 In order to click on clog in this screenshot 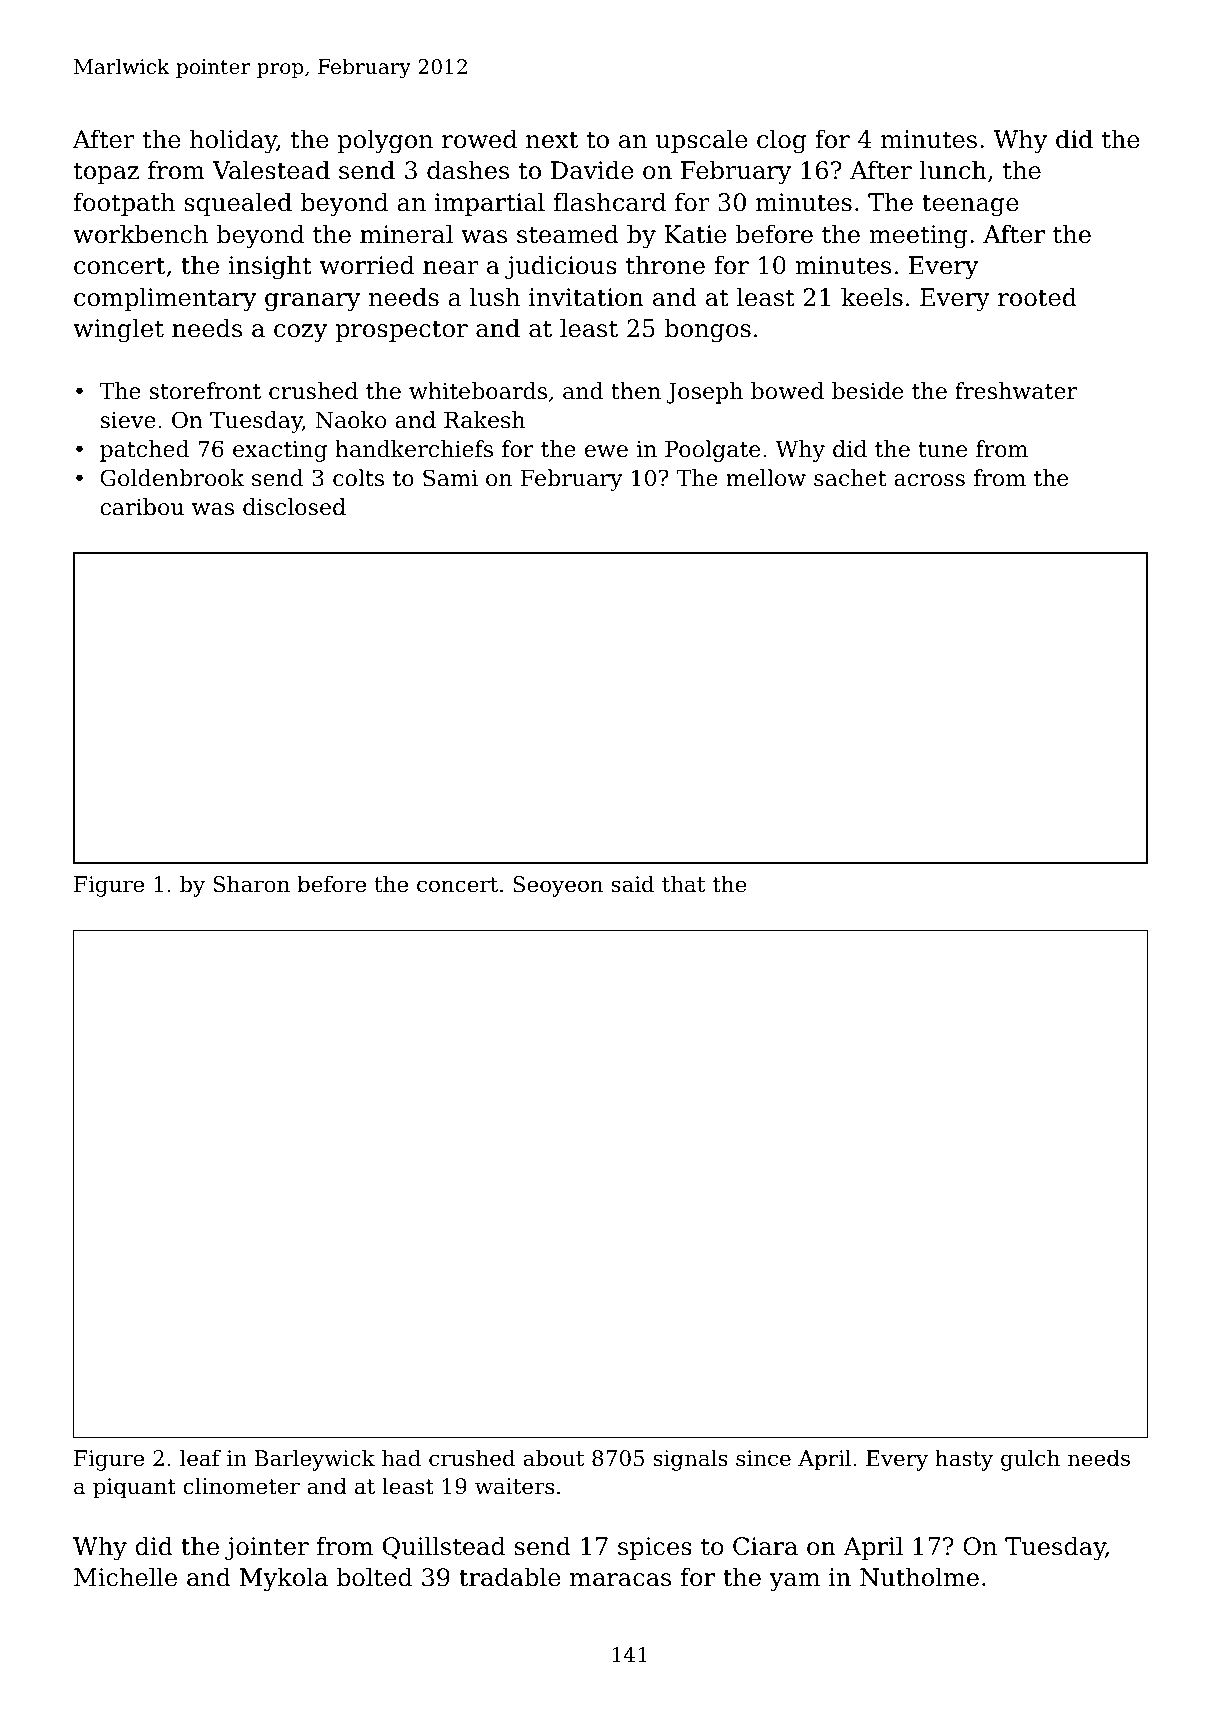, I will do `click(782, 141)`.
